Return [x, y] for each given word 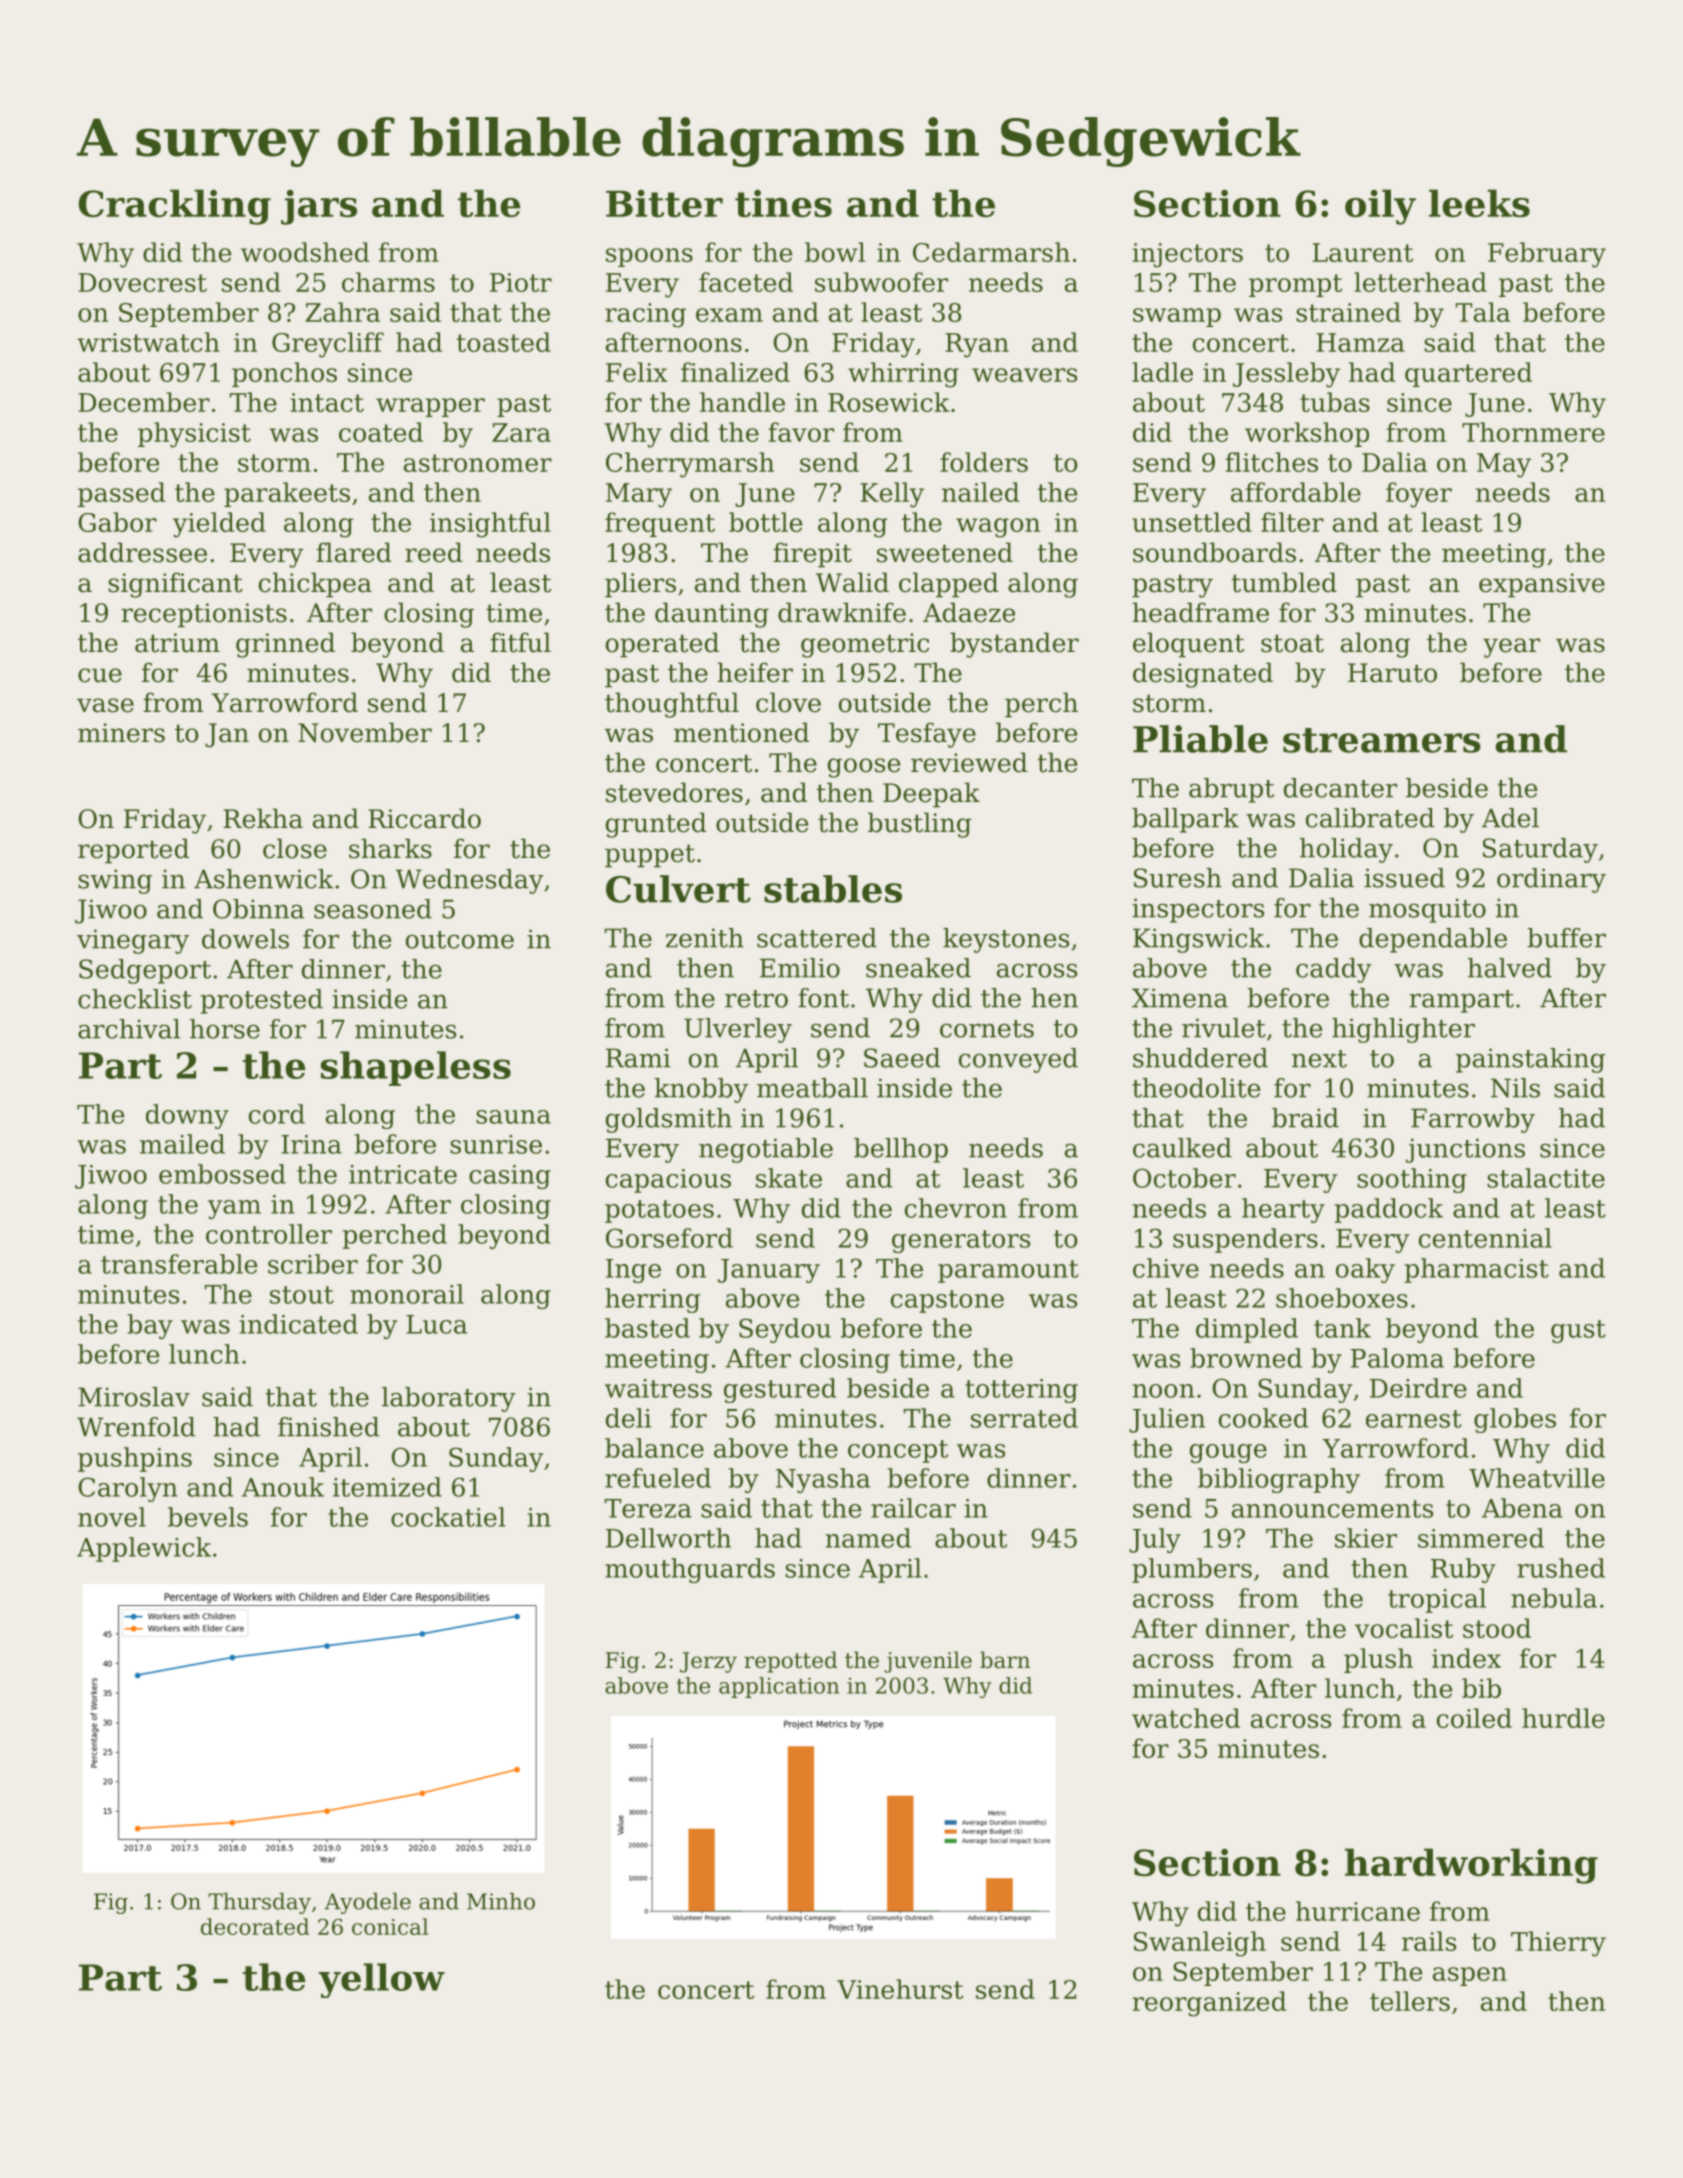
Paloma [1397, 1358]
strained [1348, 312]
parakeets [287, 494]
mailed [182, 1144]
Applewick [144, 1549]
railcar [913, 1508]
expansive [1542, 585]
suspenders [1245, 1240]
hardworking [1471, 1866]
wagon [998, 528]
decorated [255, 1926]
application [779, 1687]
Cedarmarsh [991, 252]
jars [319, 207]
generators [961, 1241]
